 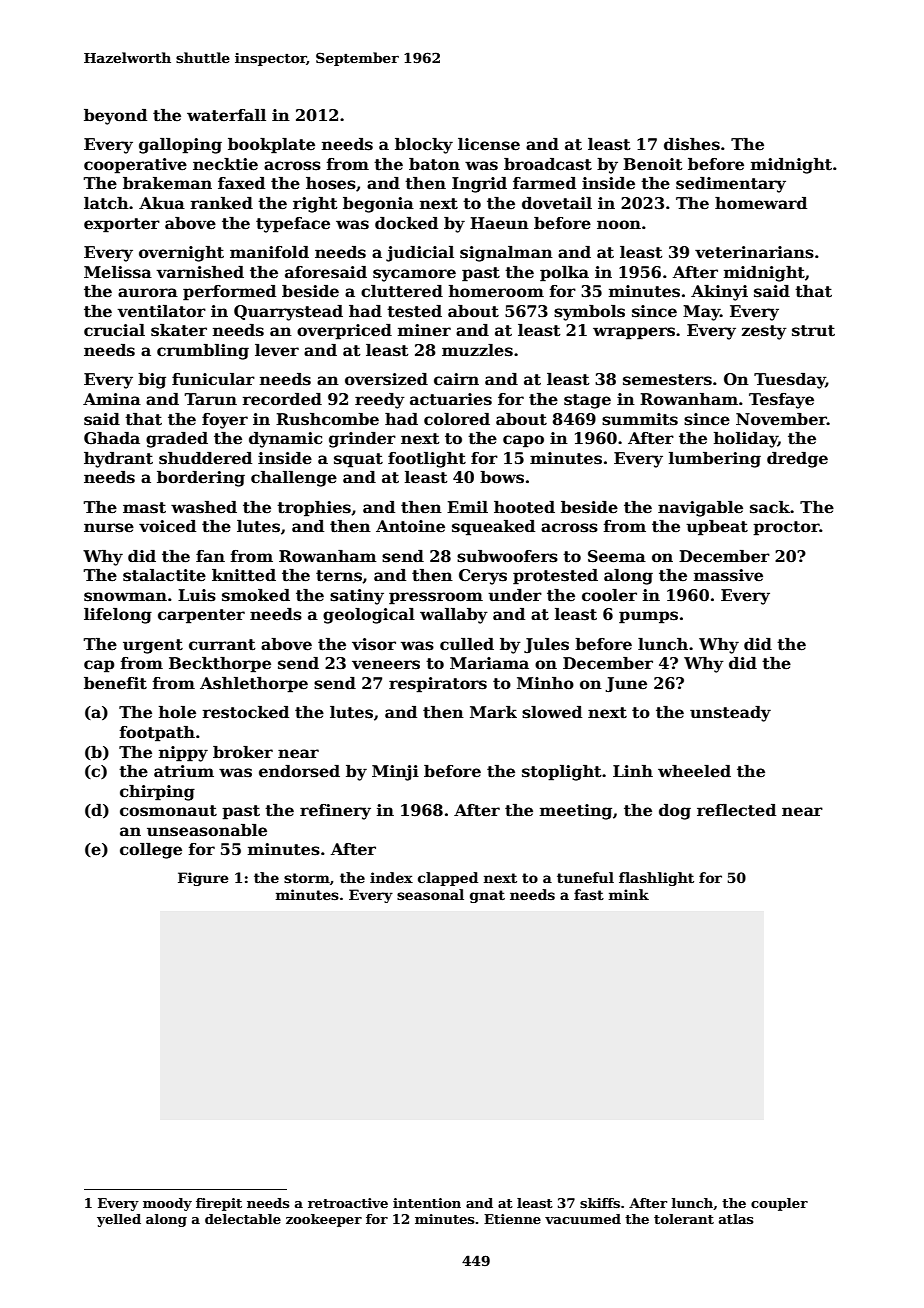 I want to click on yelled, so click(x=119, y=1220).
